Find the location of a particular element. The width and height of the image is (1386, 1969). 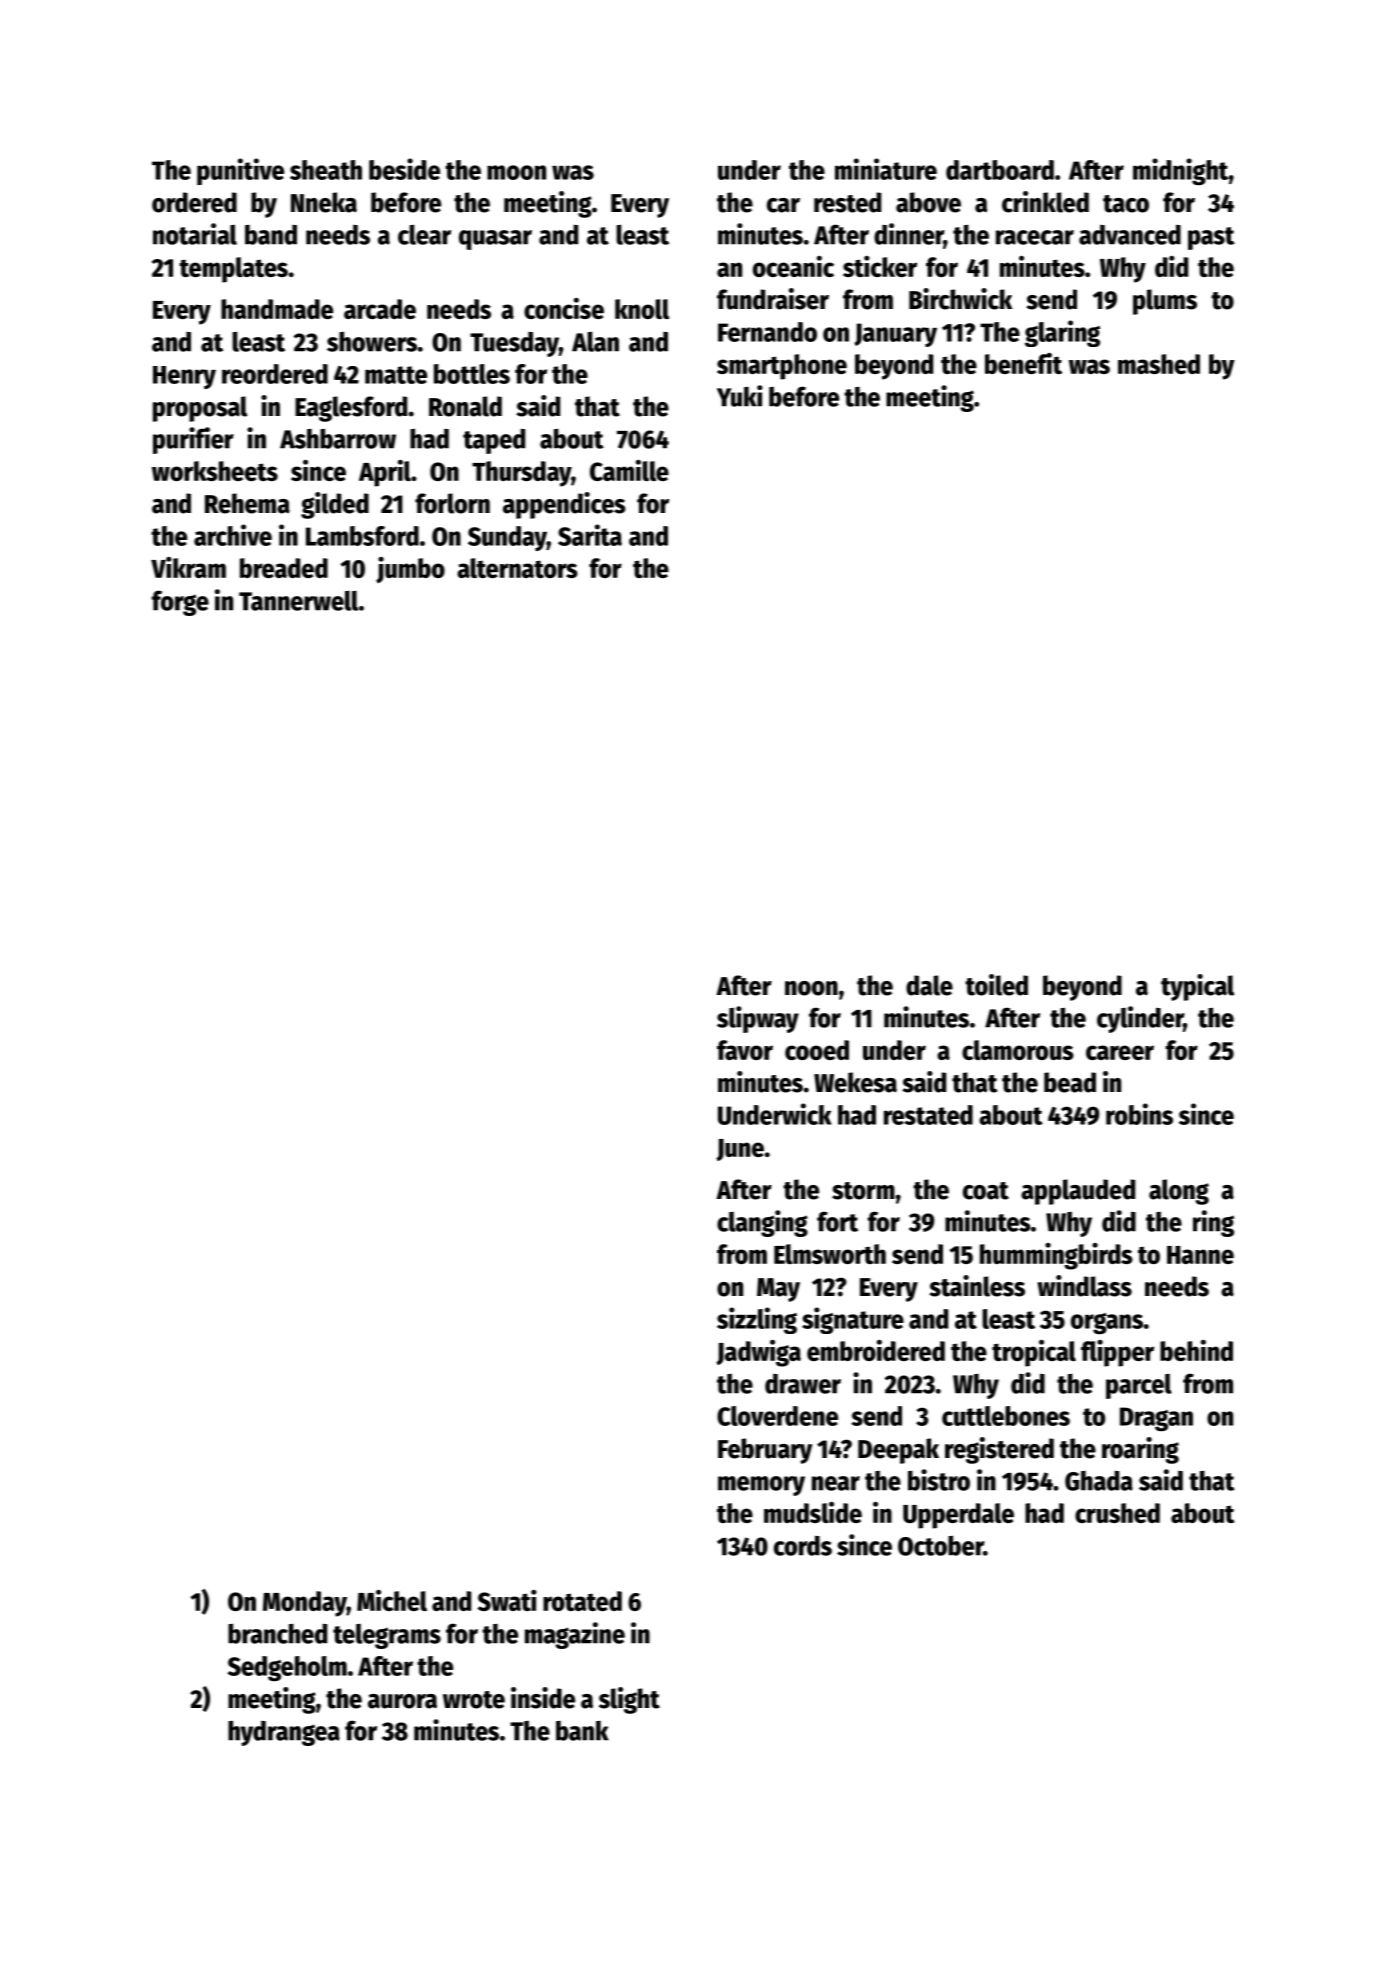

Tannerwell is located at coordinates (298, 601).
